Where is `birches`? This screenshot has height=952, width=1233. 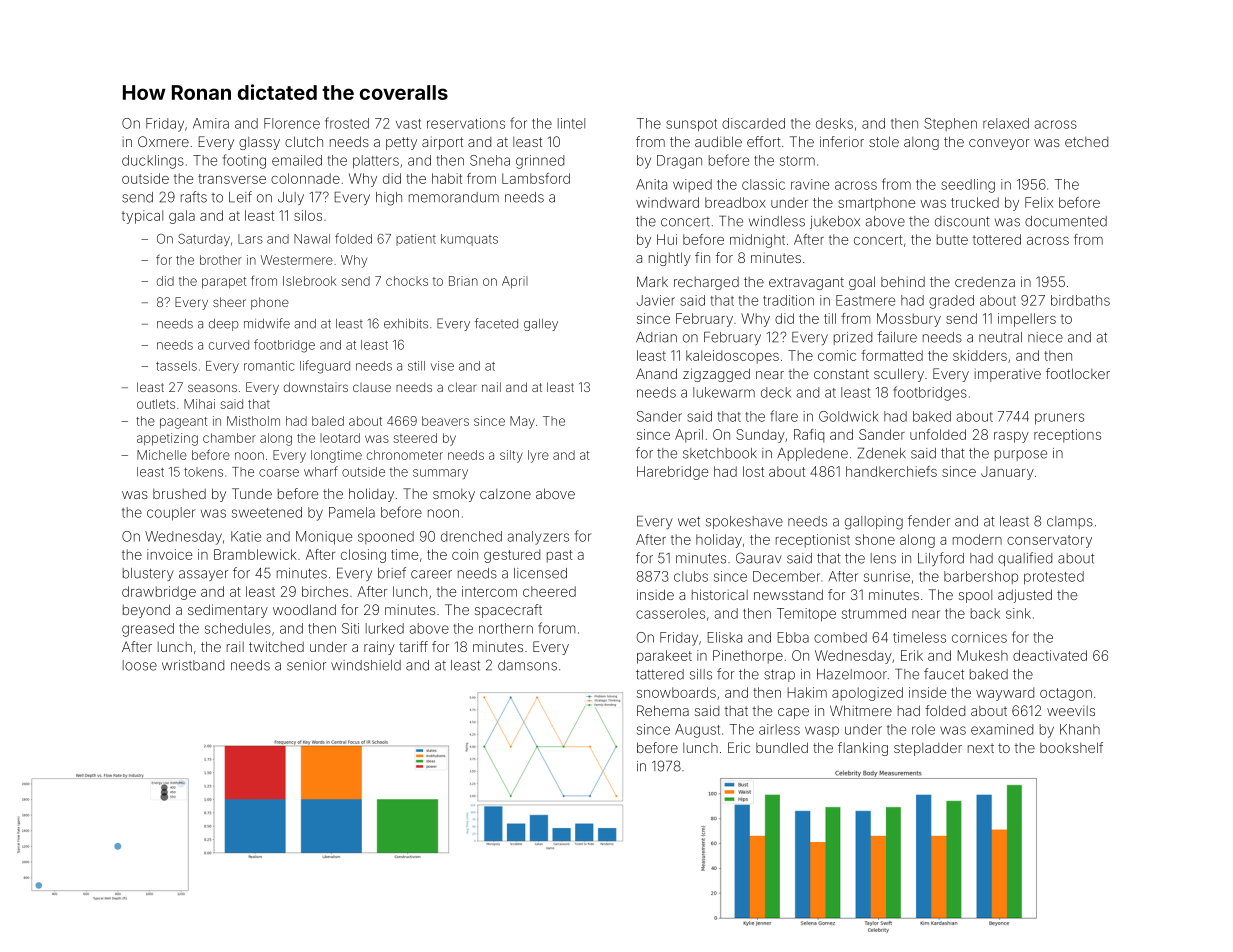 birches is located at coordinates (325, 591).
